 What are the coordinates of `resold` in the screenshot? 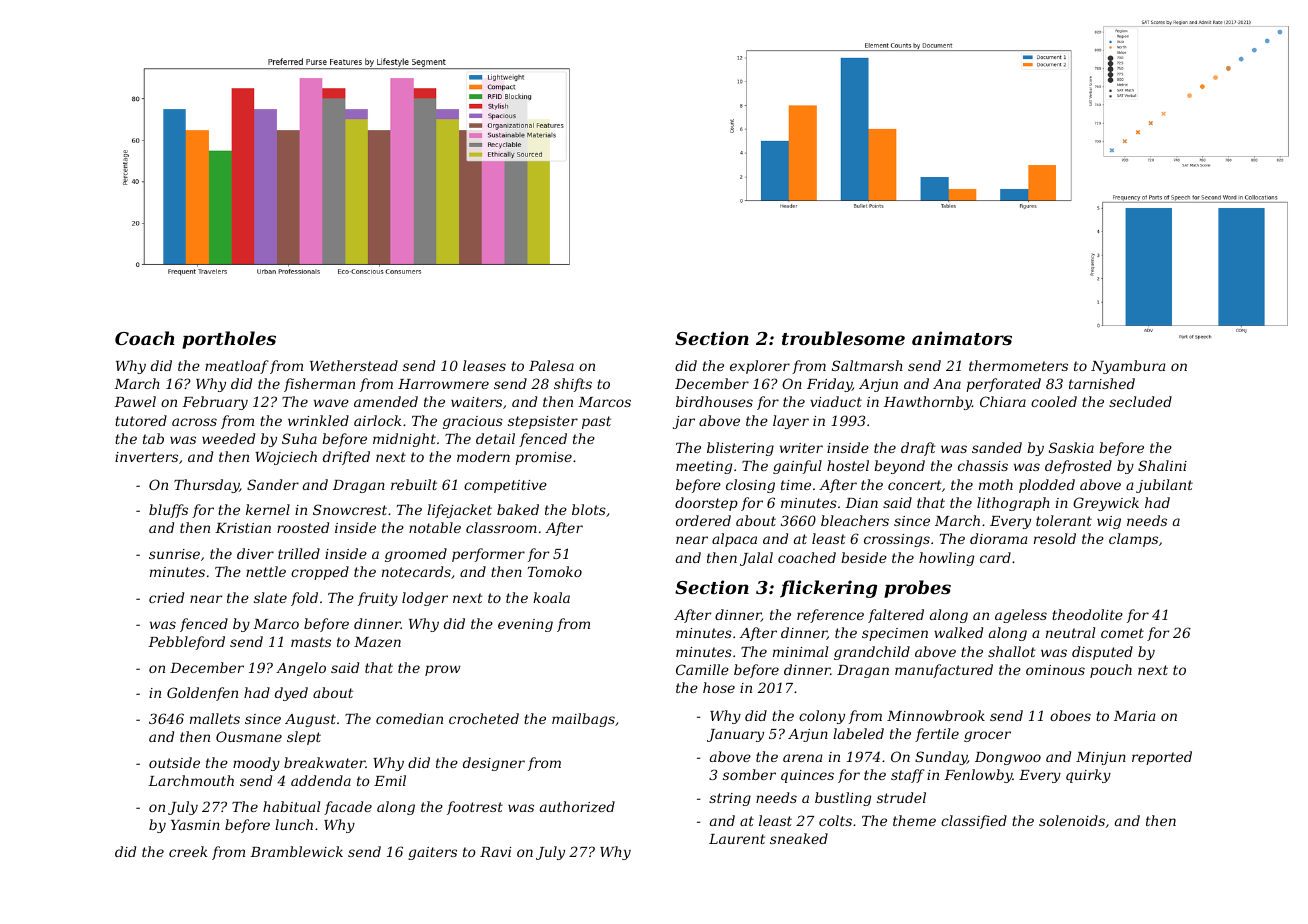 It's located at (1055, 538).
